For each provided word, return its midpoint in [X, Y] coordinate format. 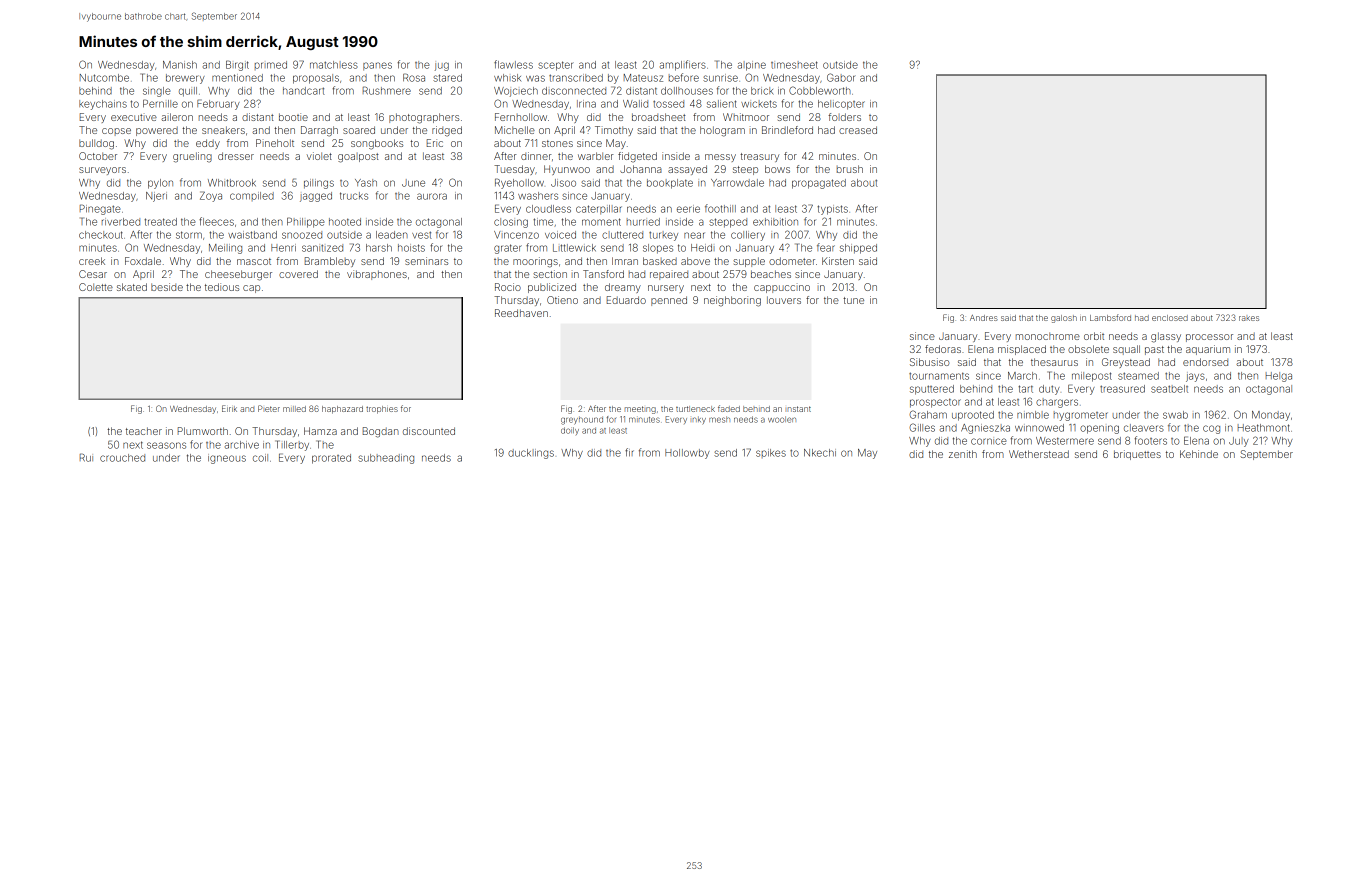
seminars [426, 261]
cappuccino [782, 289]
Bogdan [381, 432]
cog [1211, 429]
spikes [771, 453]
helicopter [841, 105]
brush [850, 169]
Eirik [229, 408]
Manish [180, 65]
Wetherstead [1039, 454]
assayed [687, 170]
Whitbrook [232, 183]
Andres [984, 318]
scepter [556, 66]
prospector [935, 403]
